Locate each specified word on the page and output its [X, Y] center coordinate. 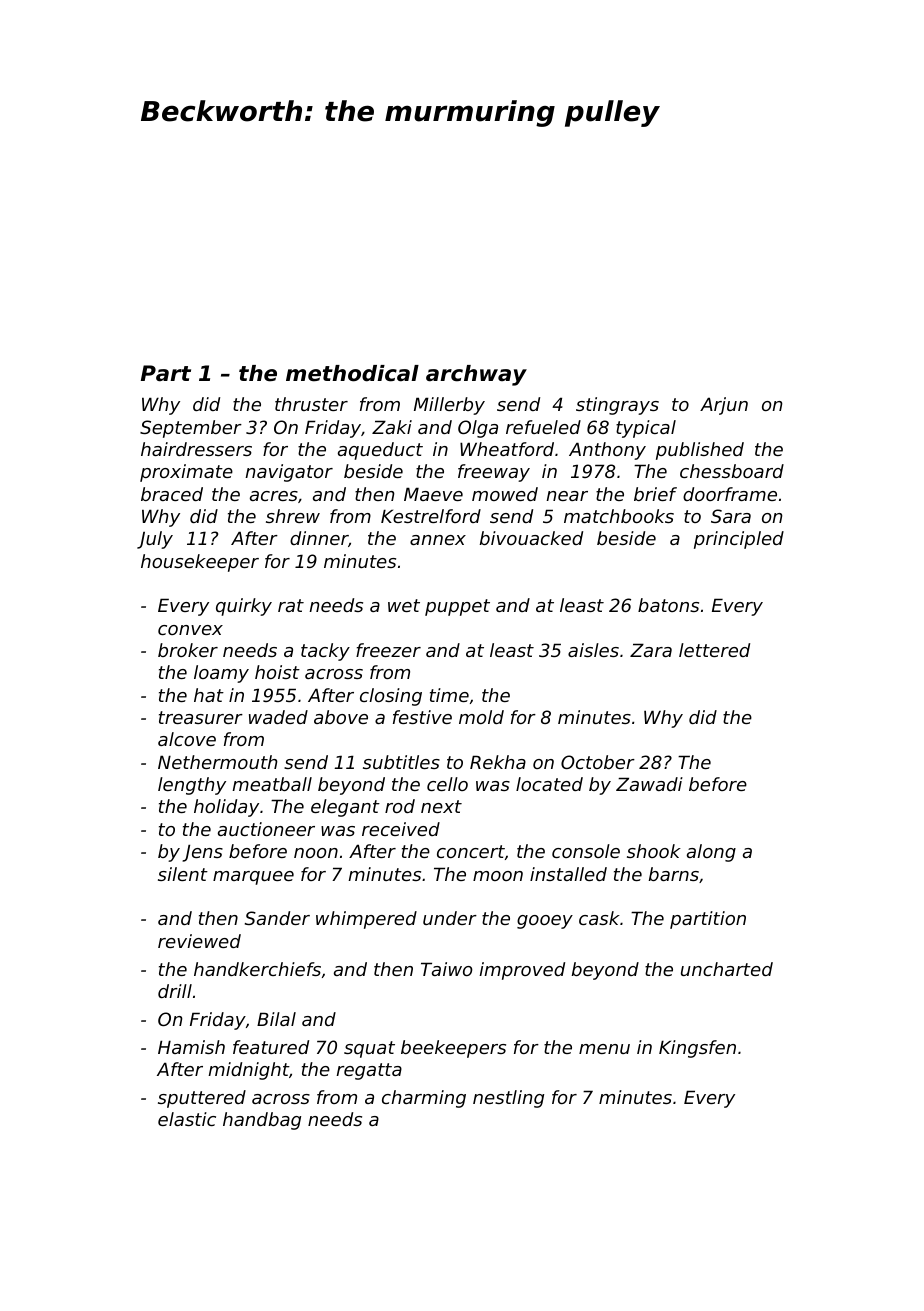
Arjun [724, 406]
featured [271, 1047]
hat [209, 695]
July [155, 540]
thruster [311, 404]
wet [404, 605]
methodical [352, 373]
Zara [651, 650]
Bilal [276, 1019]
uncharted [727, 969]
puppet [457, 607]
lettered [714, 650]
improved [522, 971]
